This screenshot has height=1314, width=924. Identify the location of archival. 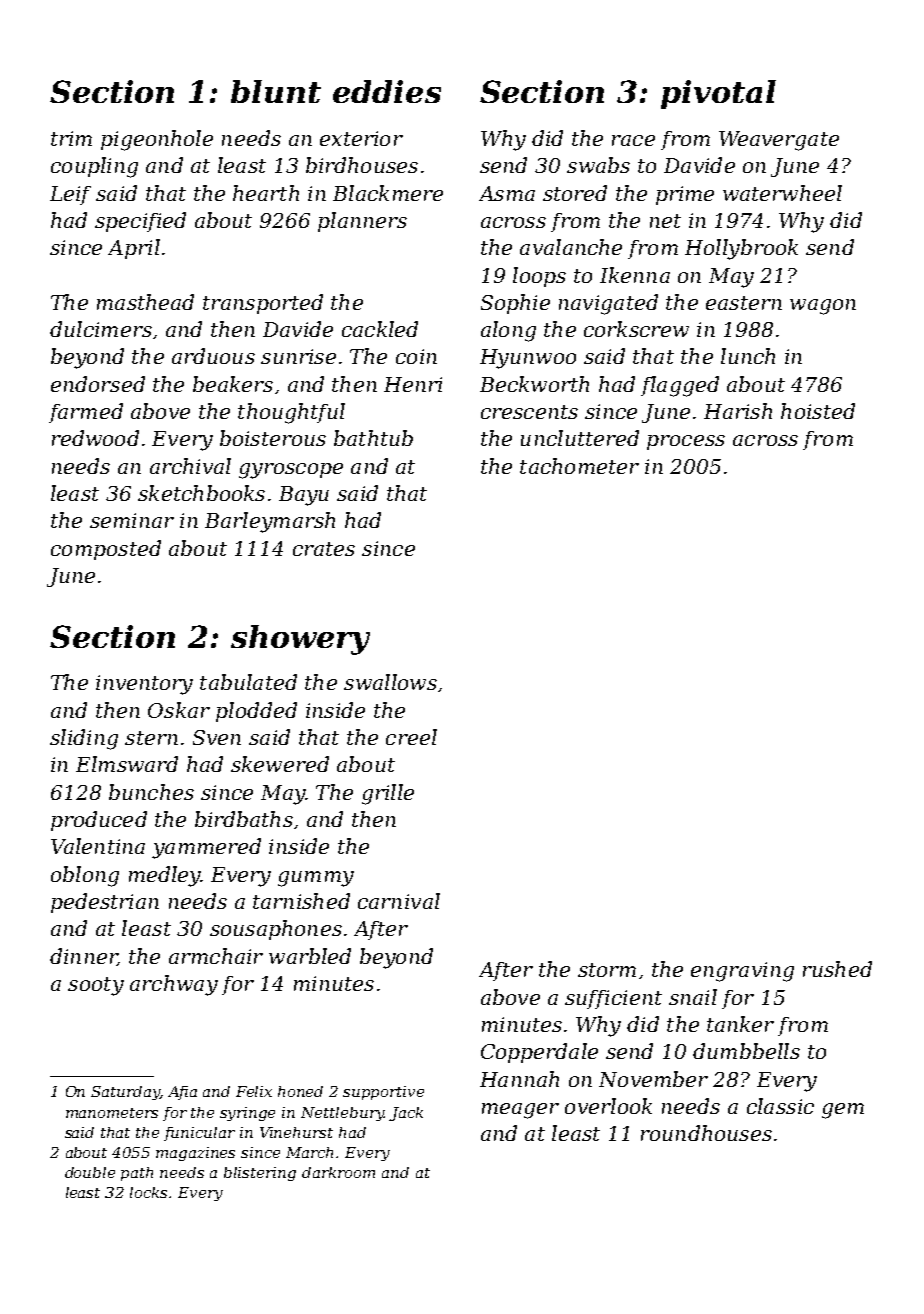
(190, 466).
